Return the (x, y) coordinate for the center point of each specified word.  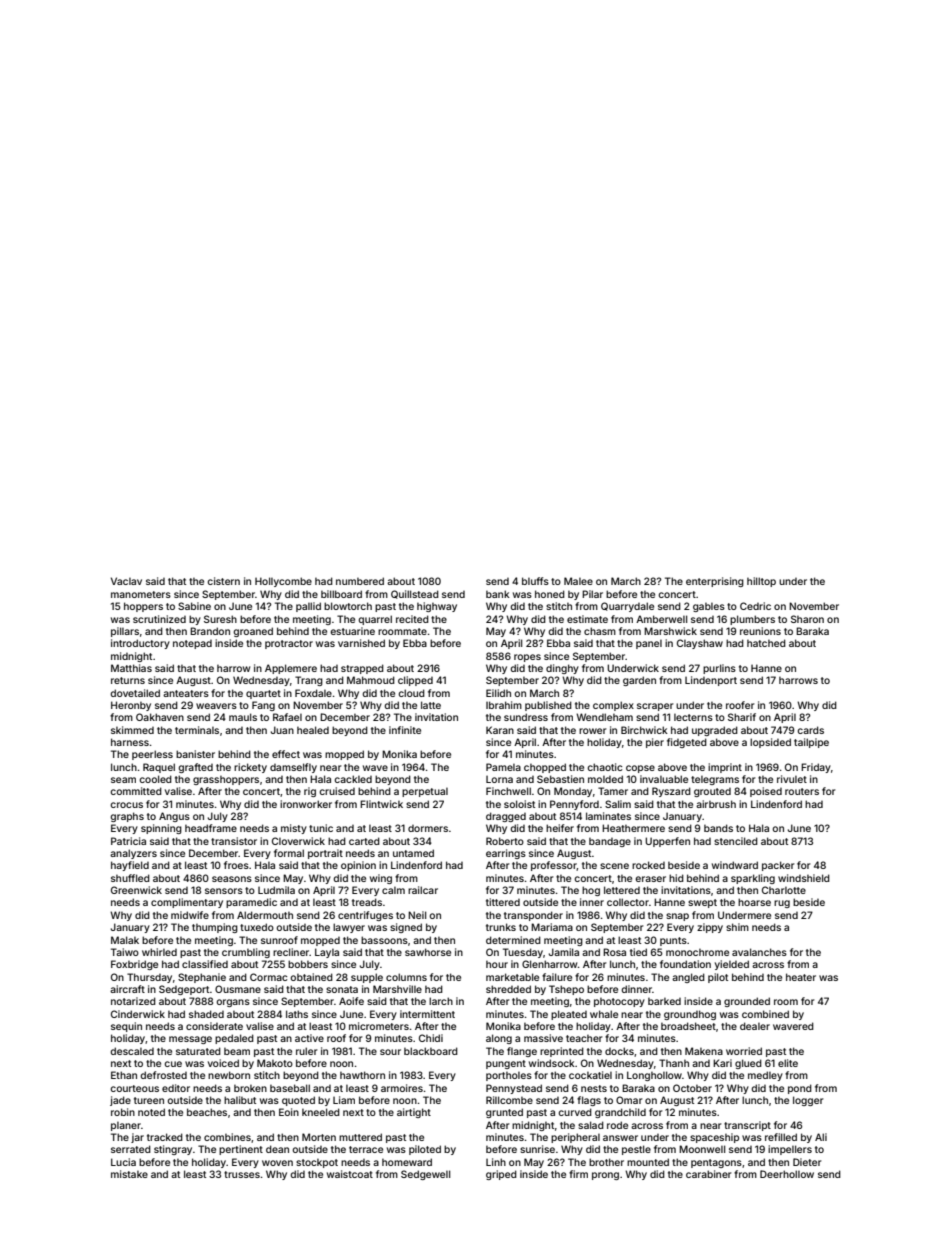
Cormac (268, 977)
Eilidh (498, 693)
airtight (414, 1113)
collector (628, 902)
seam (123, 780)
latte (431, 705)
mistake (129, 1174)
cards (810, 730)
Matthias (131, 668)
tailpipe (811, 743)
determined (513, 940)
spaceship (714, 1138)
